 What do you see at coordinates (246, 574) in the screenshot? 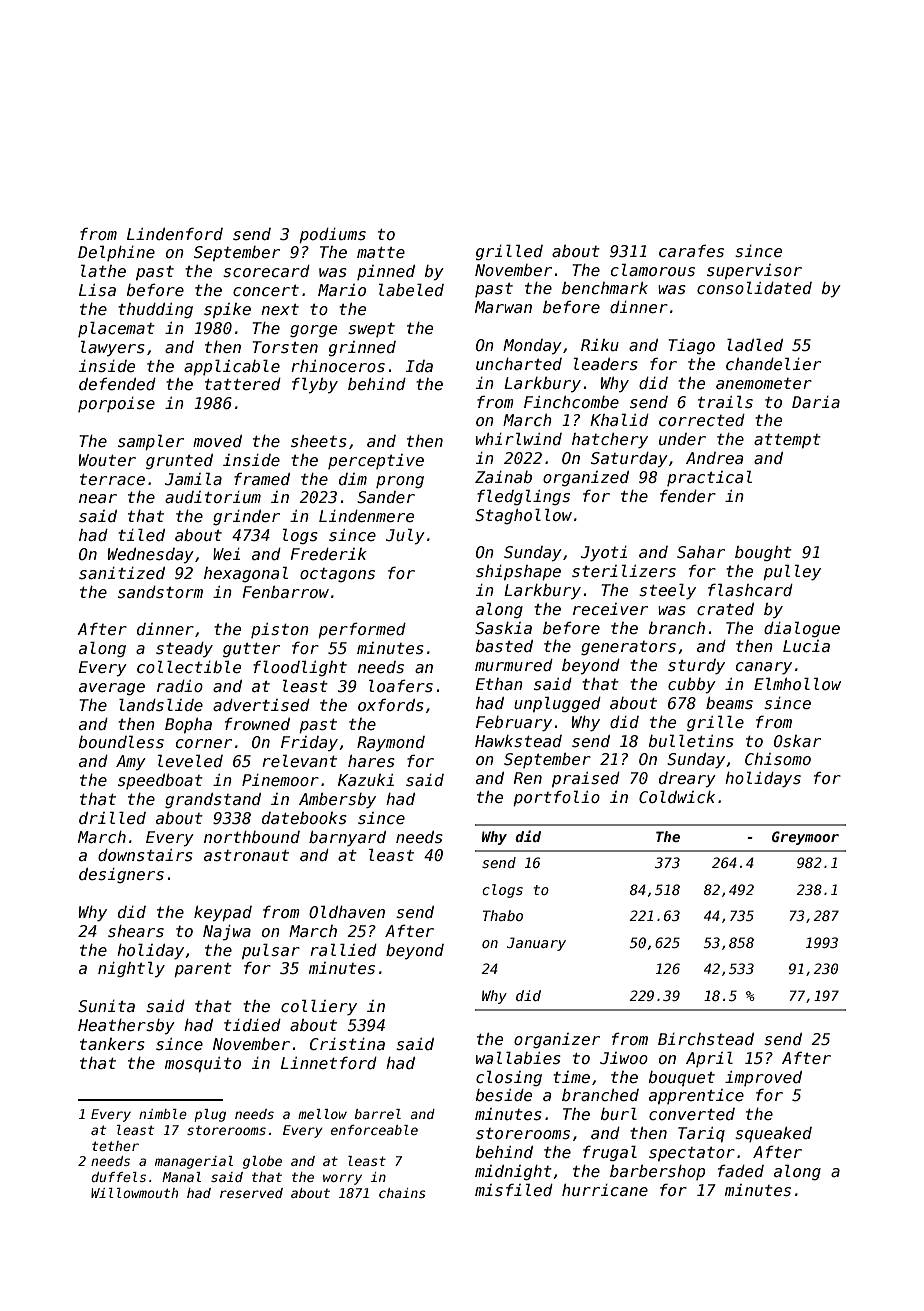
I see `hexagonal` at bounding box center [246, 574].
